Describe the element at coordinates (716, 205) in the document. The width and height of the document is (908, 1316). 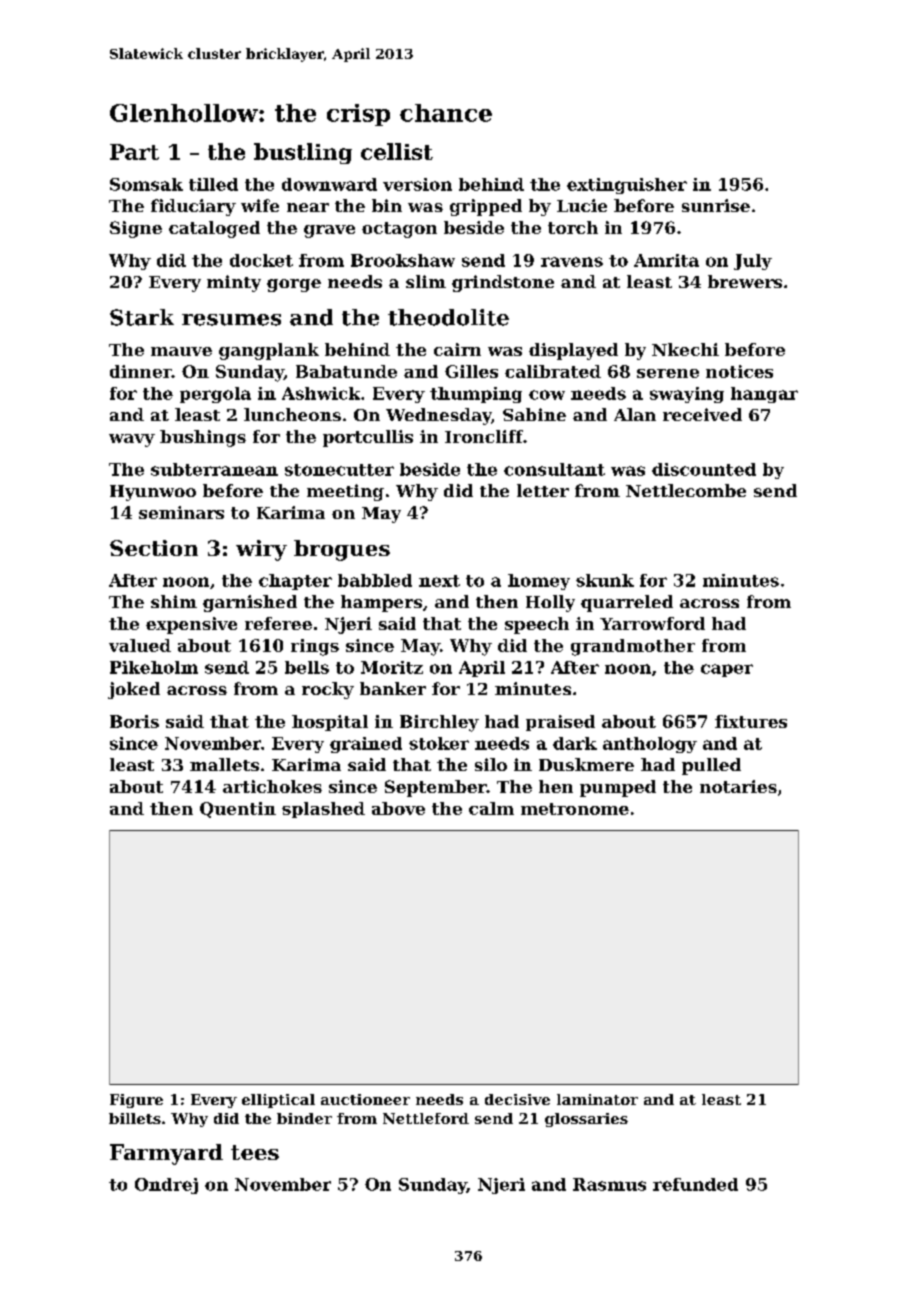
I see `sunrise` at that location.
